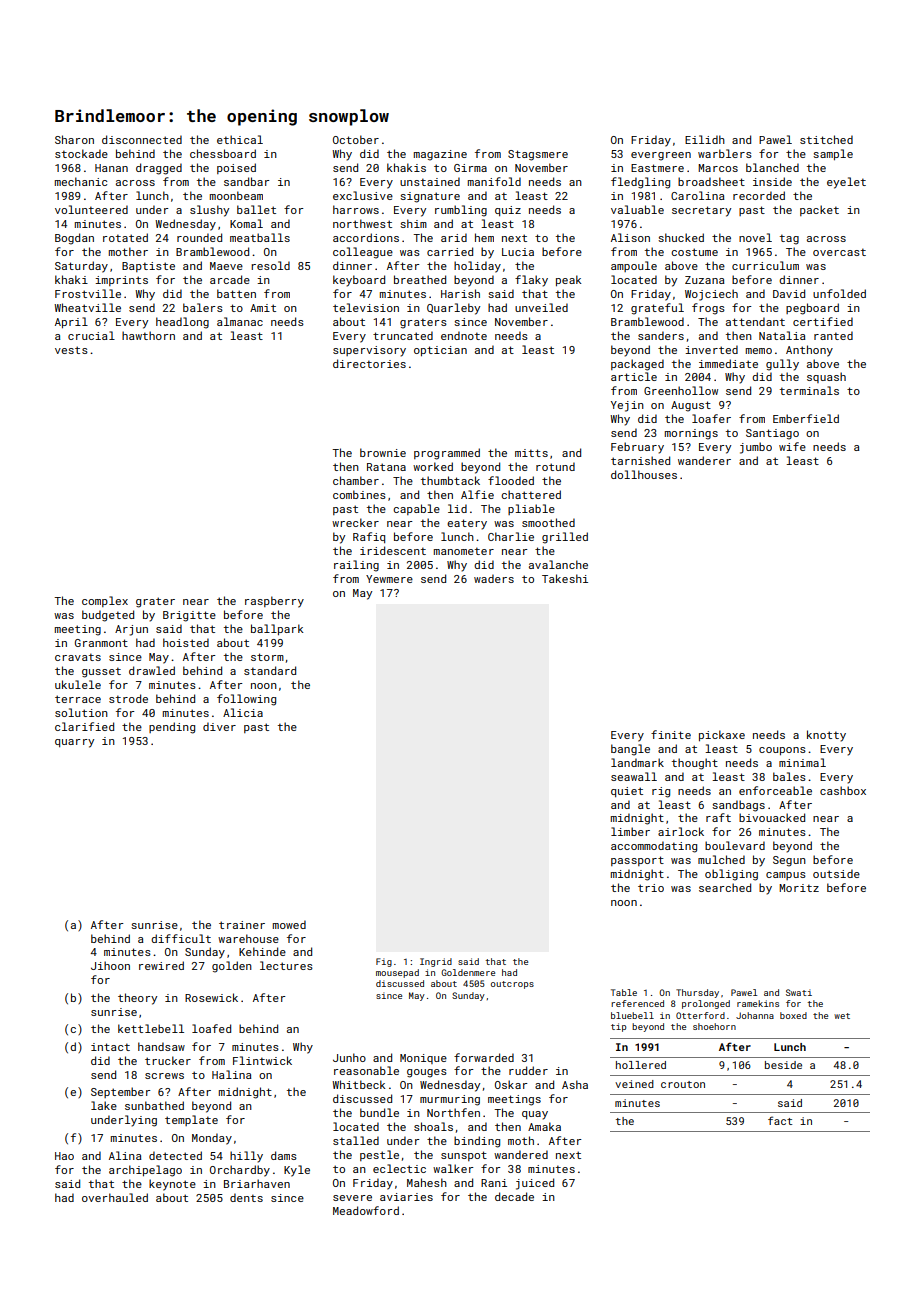 This screenshot has width=924, height=1308. What do you see at coordinates (379, 1112) in the screenshot?
I see `bundle` at bounding box center [379, 1112].
